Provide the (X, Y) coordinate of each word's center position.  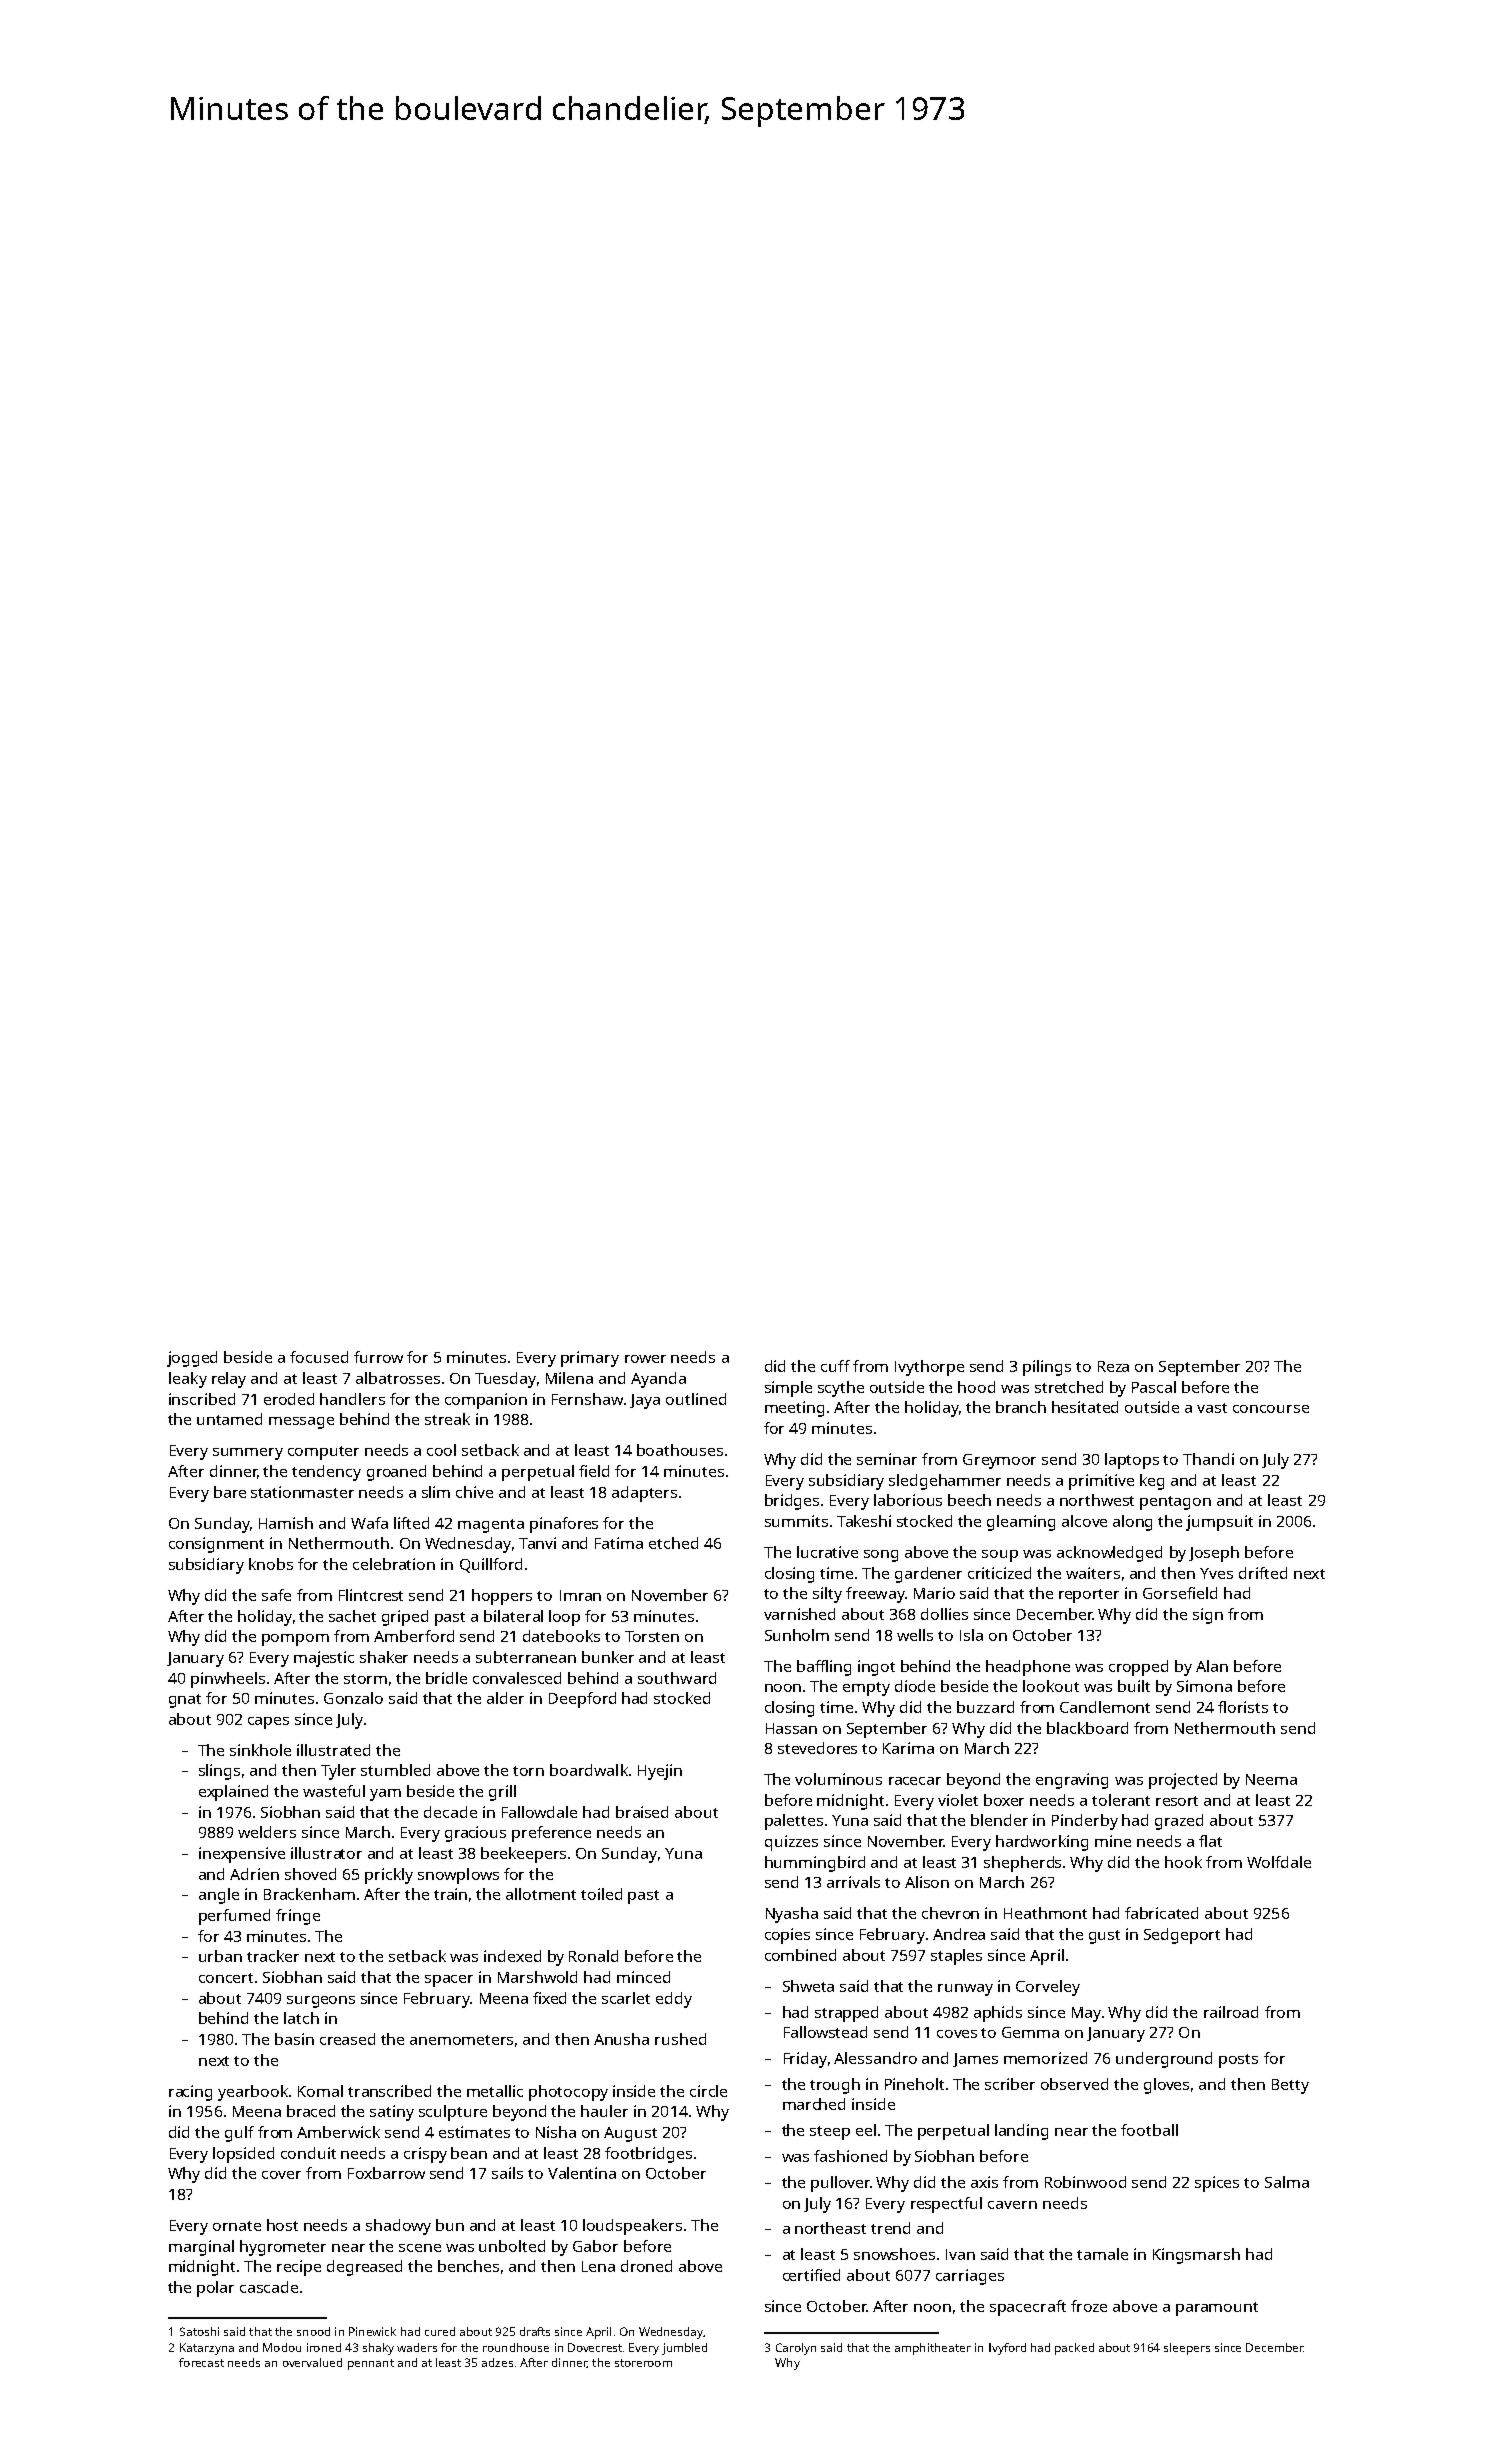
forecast (201, 2362)
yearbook (253, 2093)
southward (677, 1678)
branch (1021, 1407)
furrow (378, 1357)
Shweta (808, 1986)
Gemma (1030, 2032)
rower (645, 1359)
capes (268, 1723)
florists (1243, 1707)
